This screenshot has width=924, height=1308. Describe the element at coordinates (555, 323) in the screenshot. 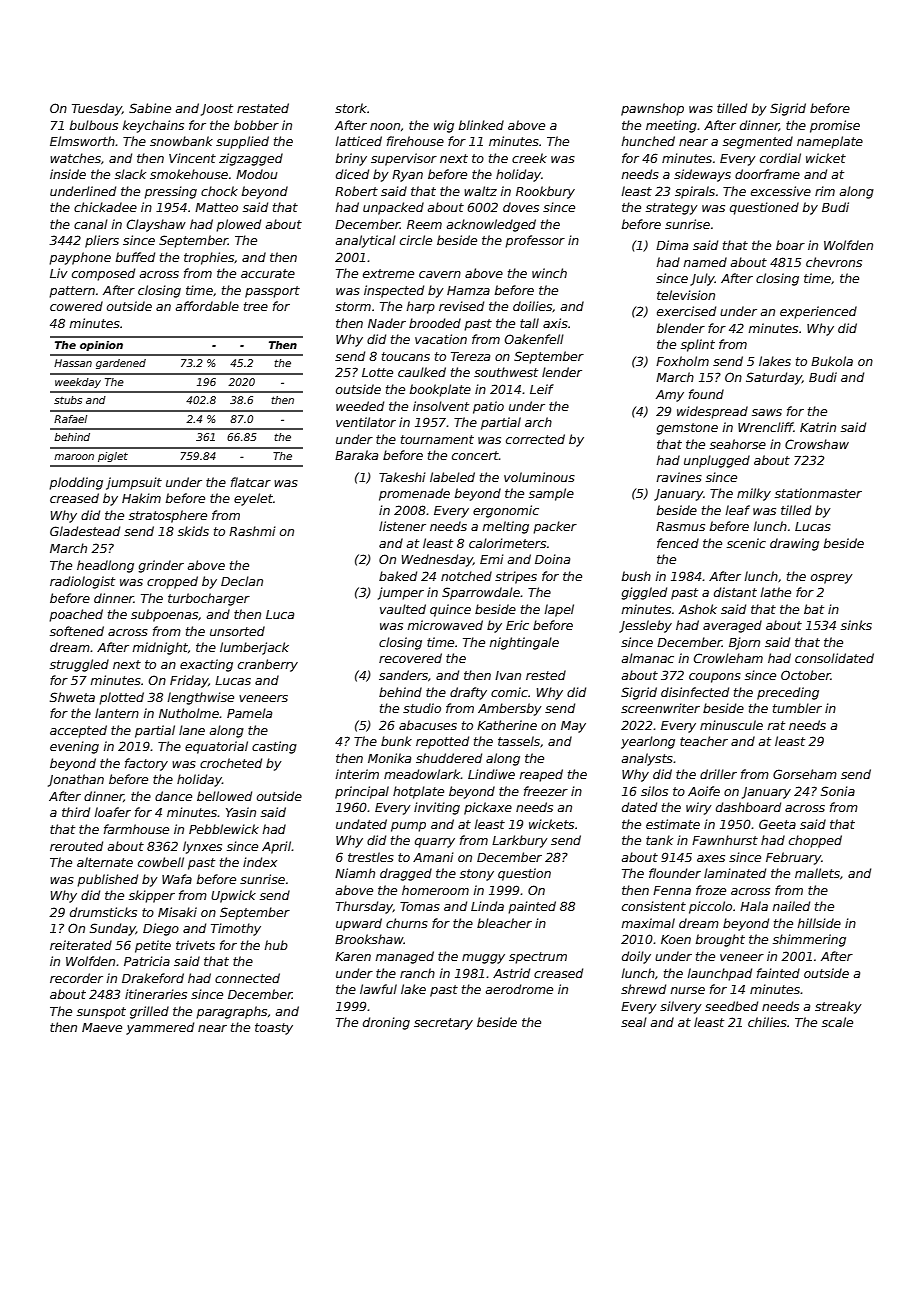

I see `axis` at that location.
